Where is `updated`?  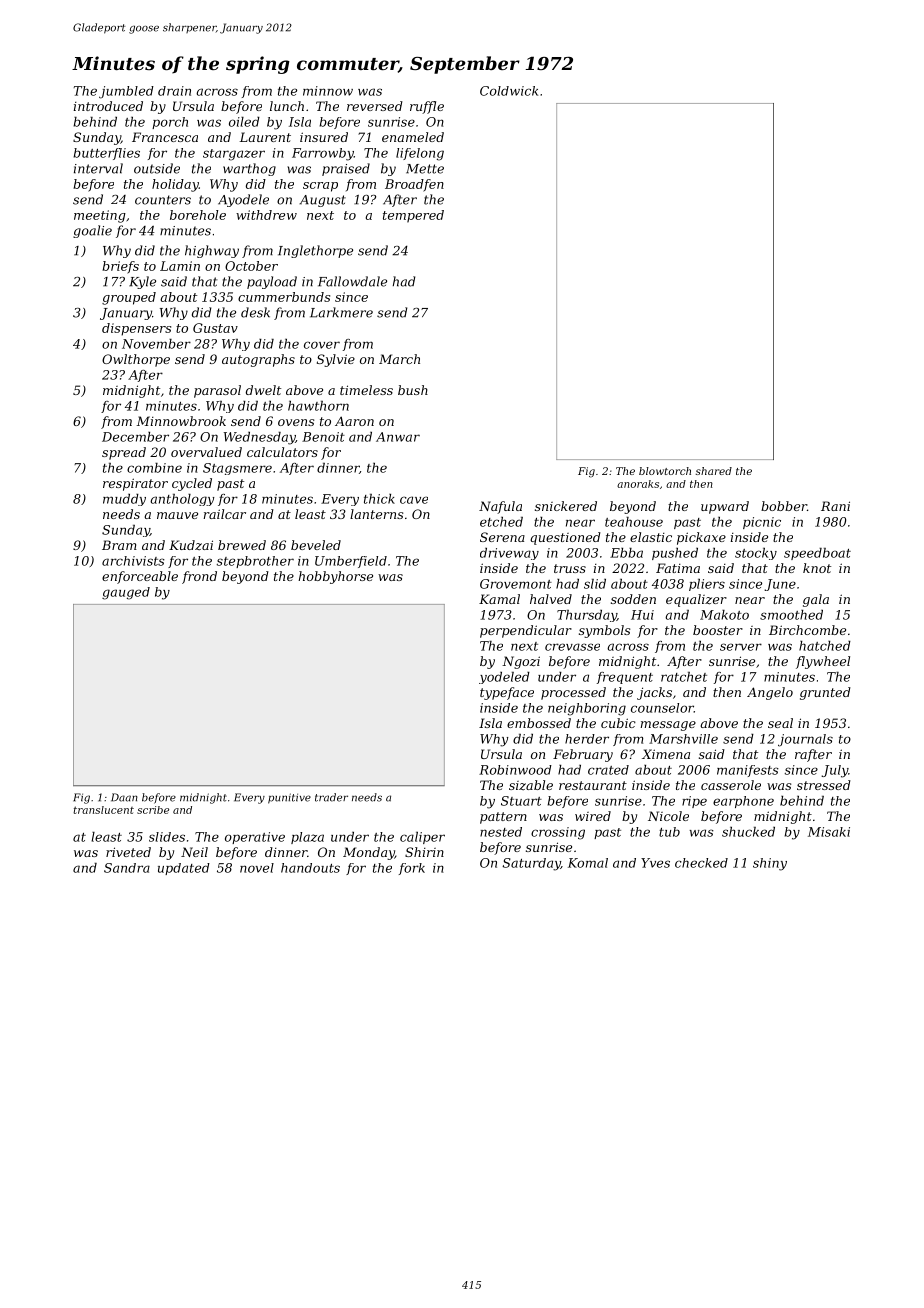 updated is located at coordinates (184, 869).
